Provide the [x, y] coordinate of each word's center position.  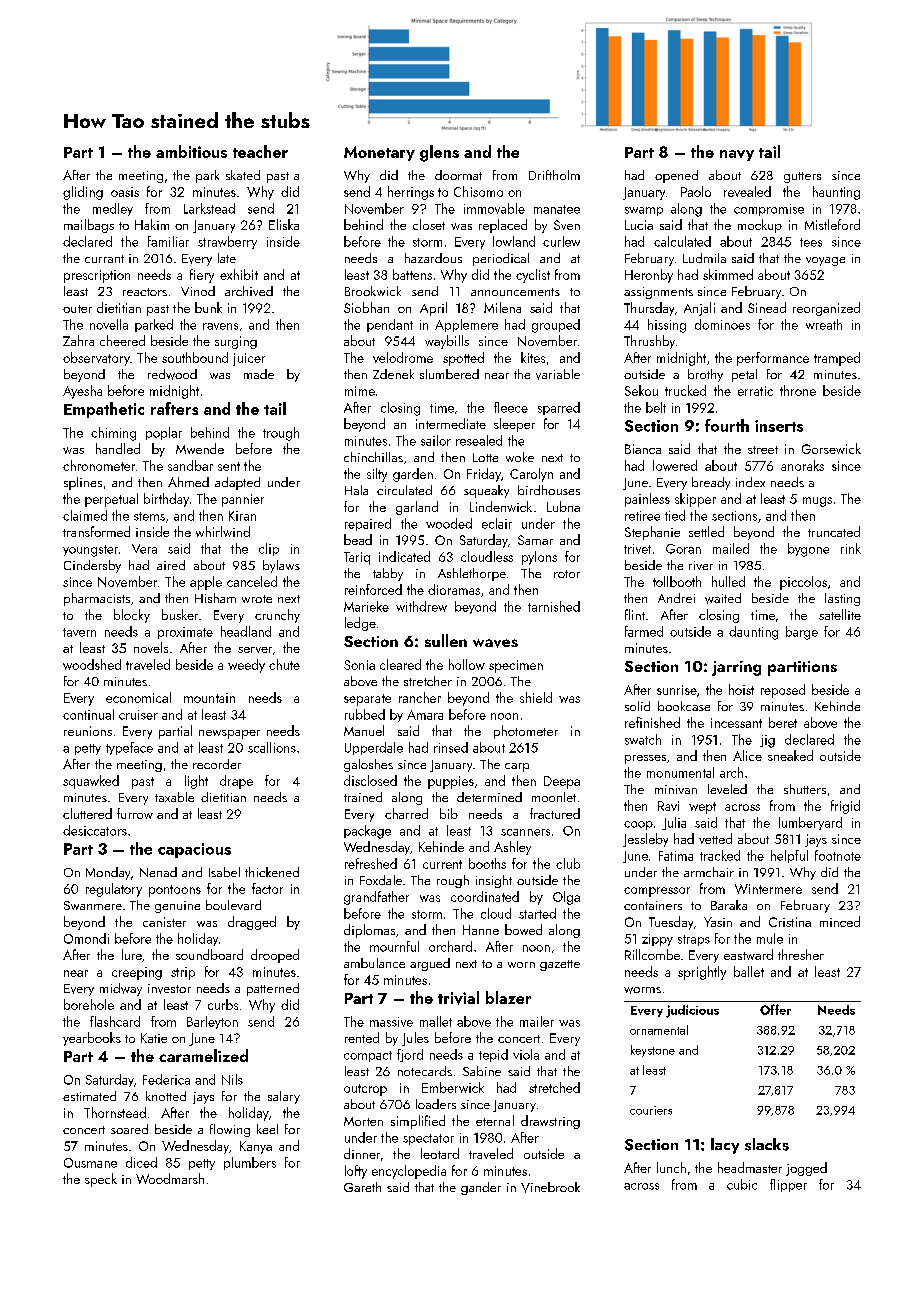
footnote [838, 855]
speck [101, 1180]
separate [367, 700]
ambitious [191, 151]
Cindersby [92, 566]
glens [439, 153]
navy [737, 155]
